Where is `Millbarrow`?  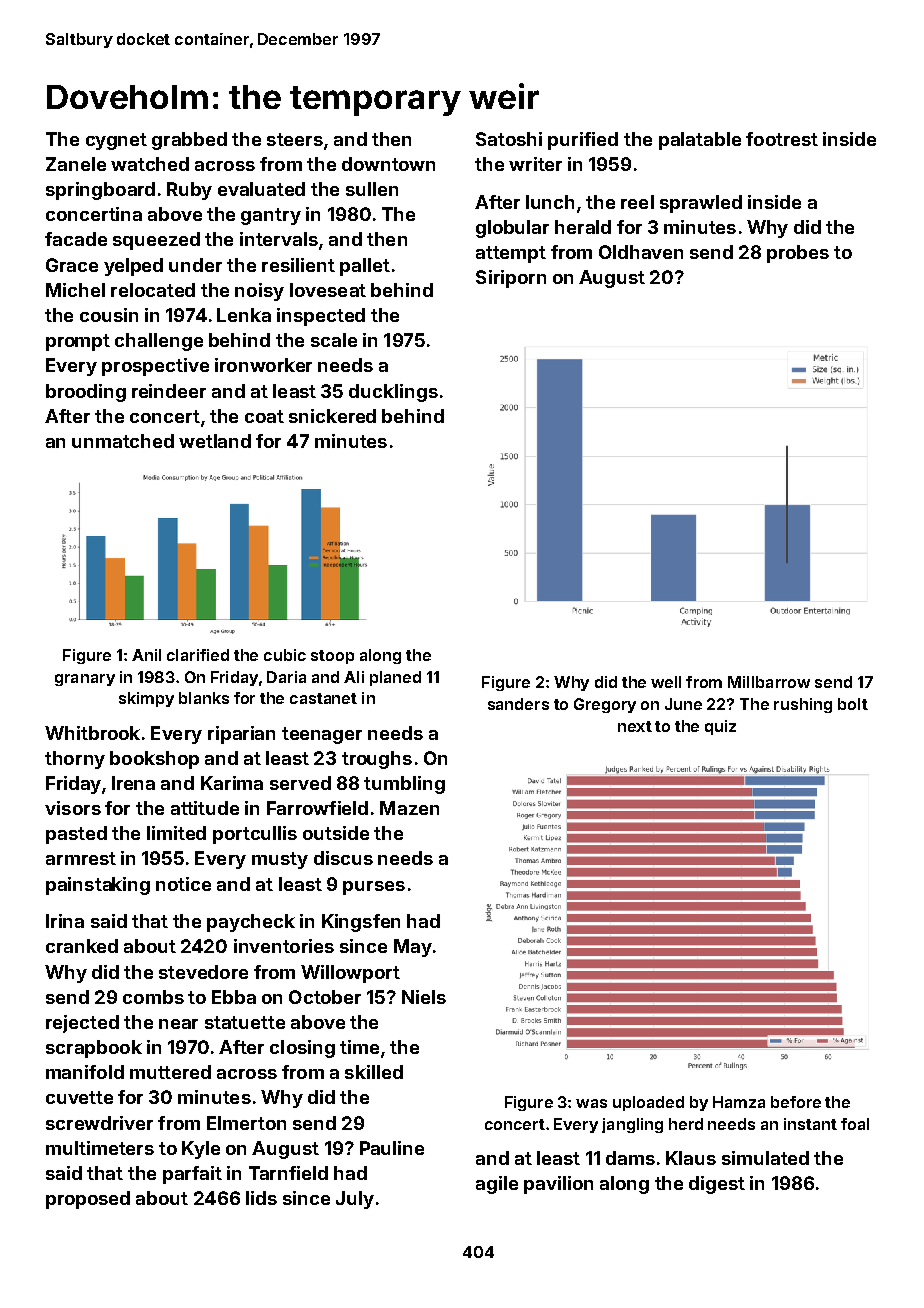
Millbarrow is located at coordinates (769, 682).
